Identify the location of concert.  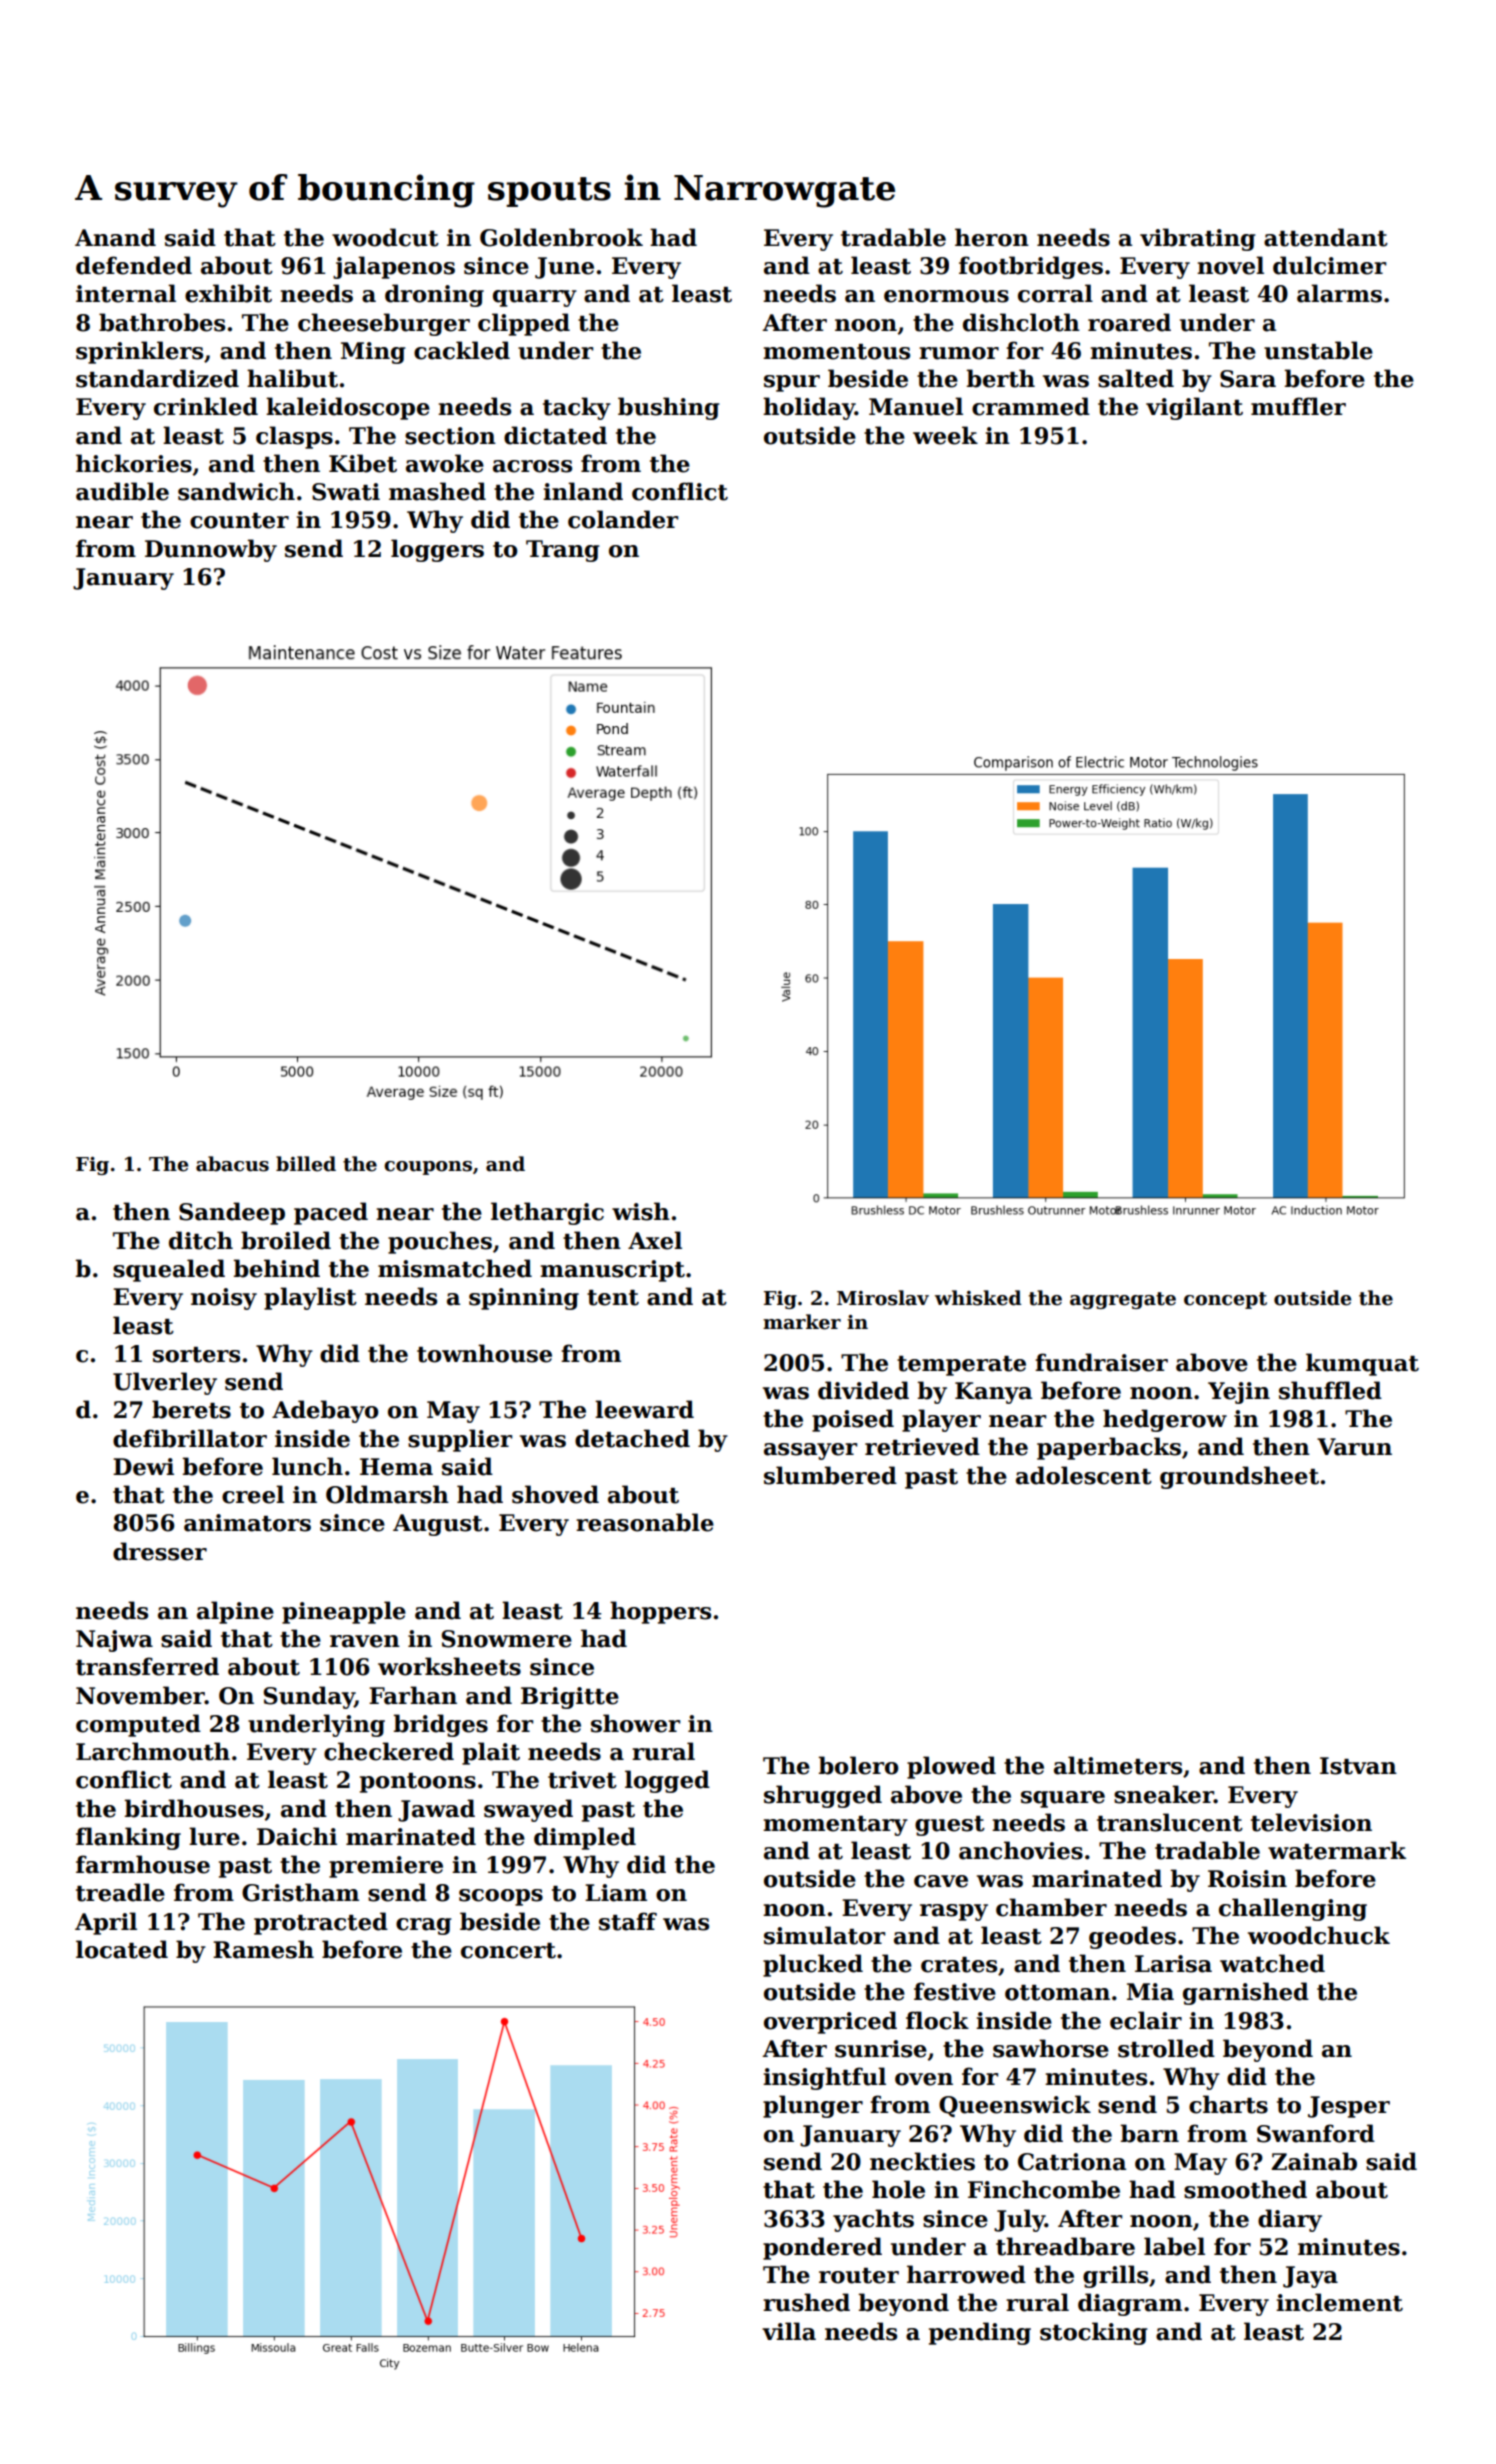
(508, 1951).
